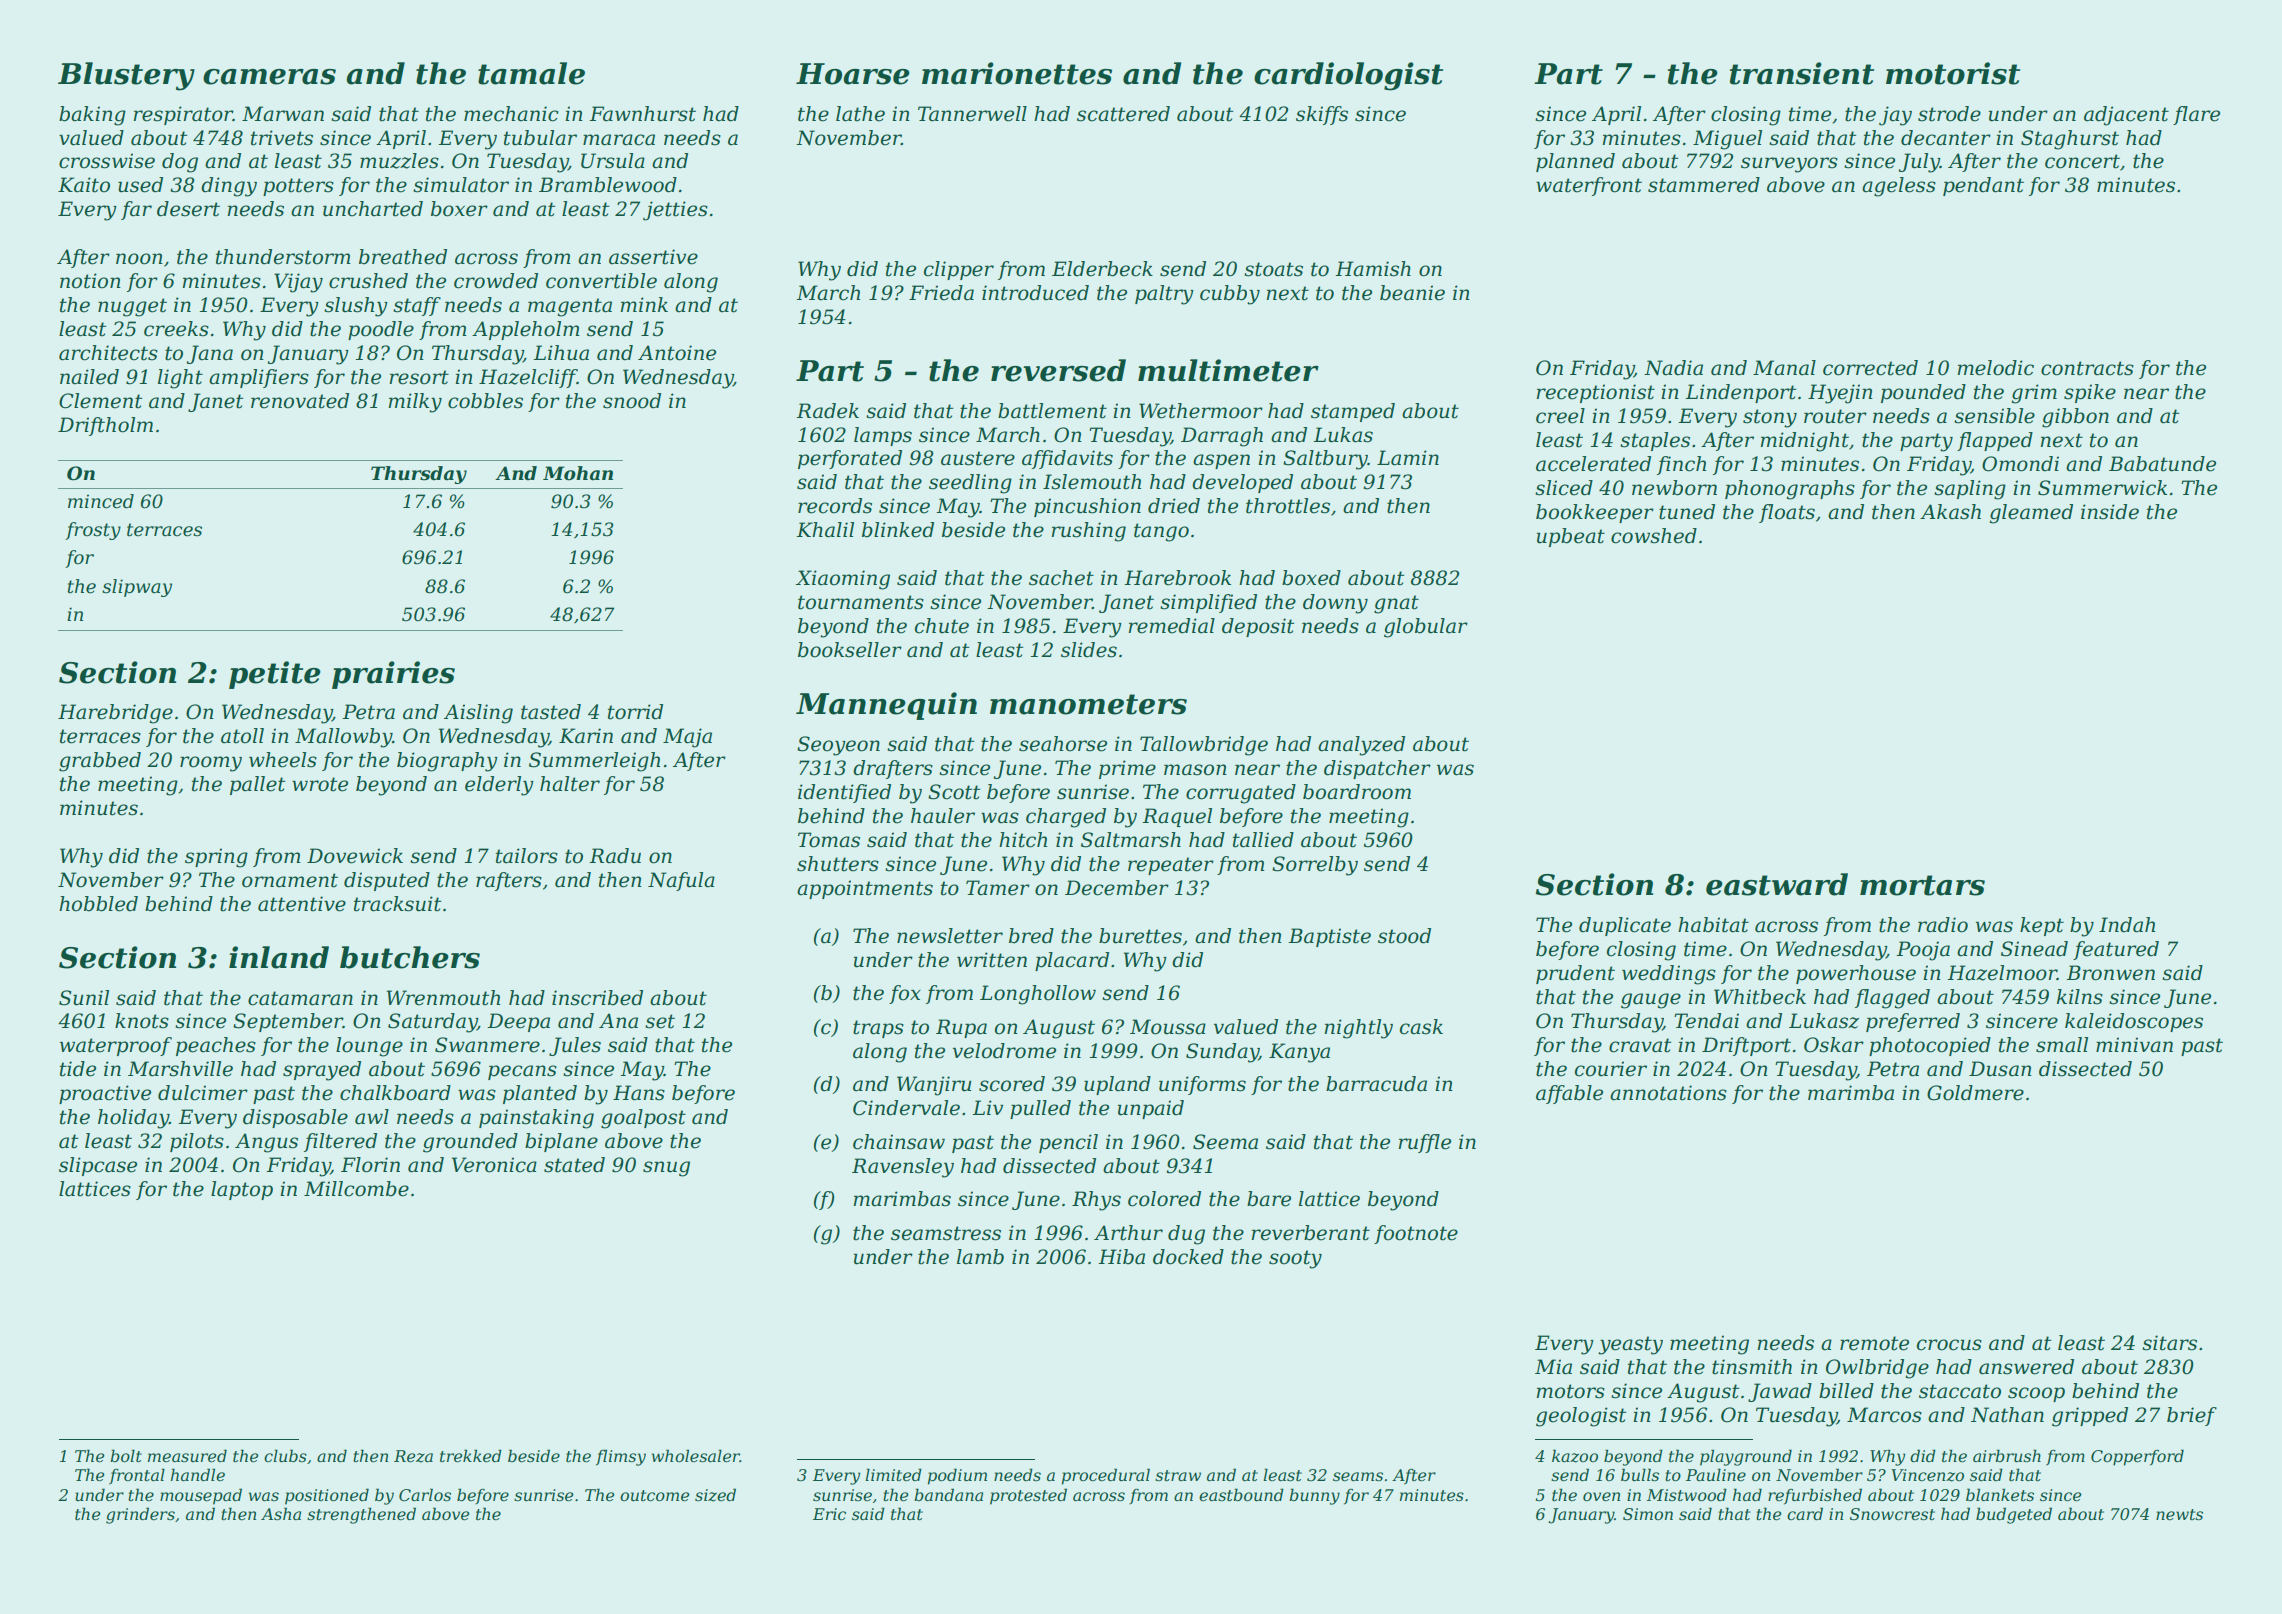 The height and width of the screenshot is (1614, 2282). I want to click on Millcombe, so click(356, 1189).
